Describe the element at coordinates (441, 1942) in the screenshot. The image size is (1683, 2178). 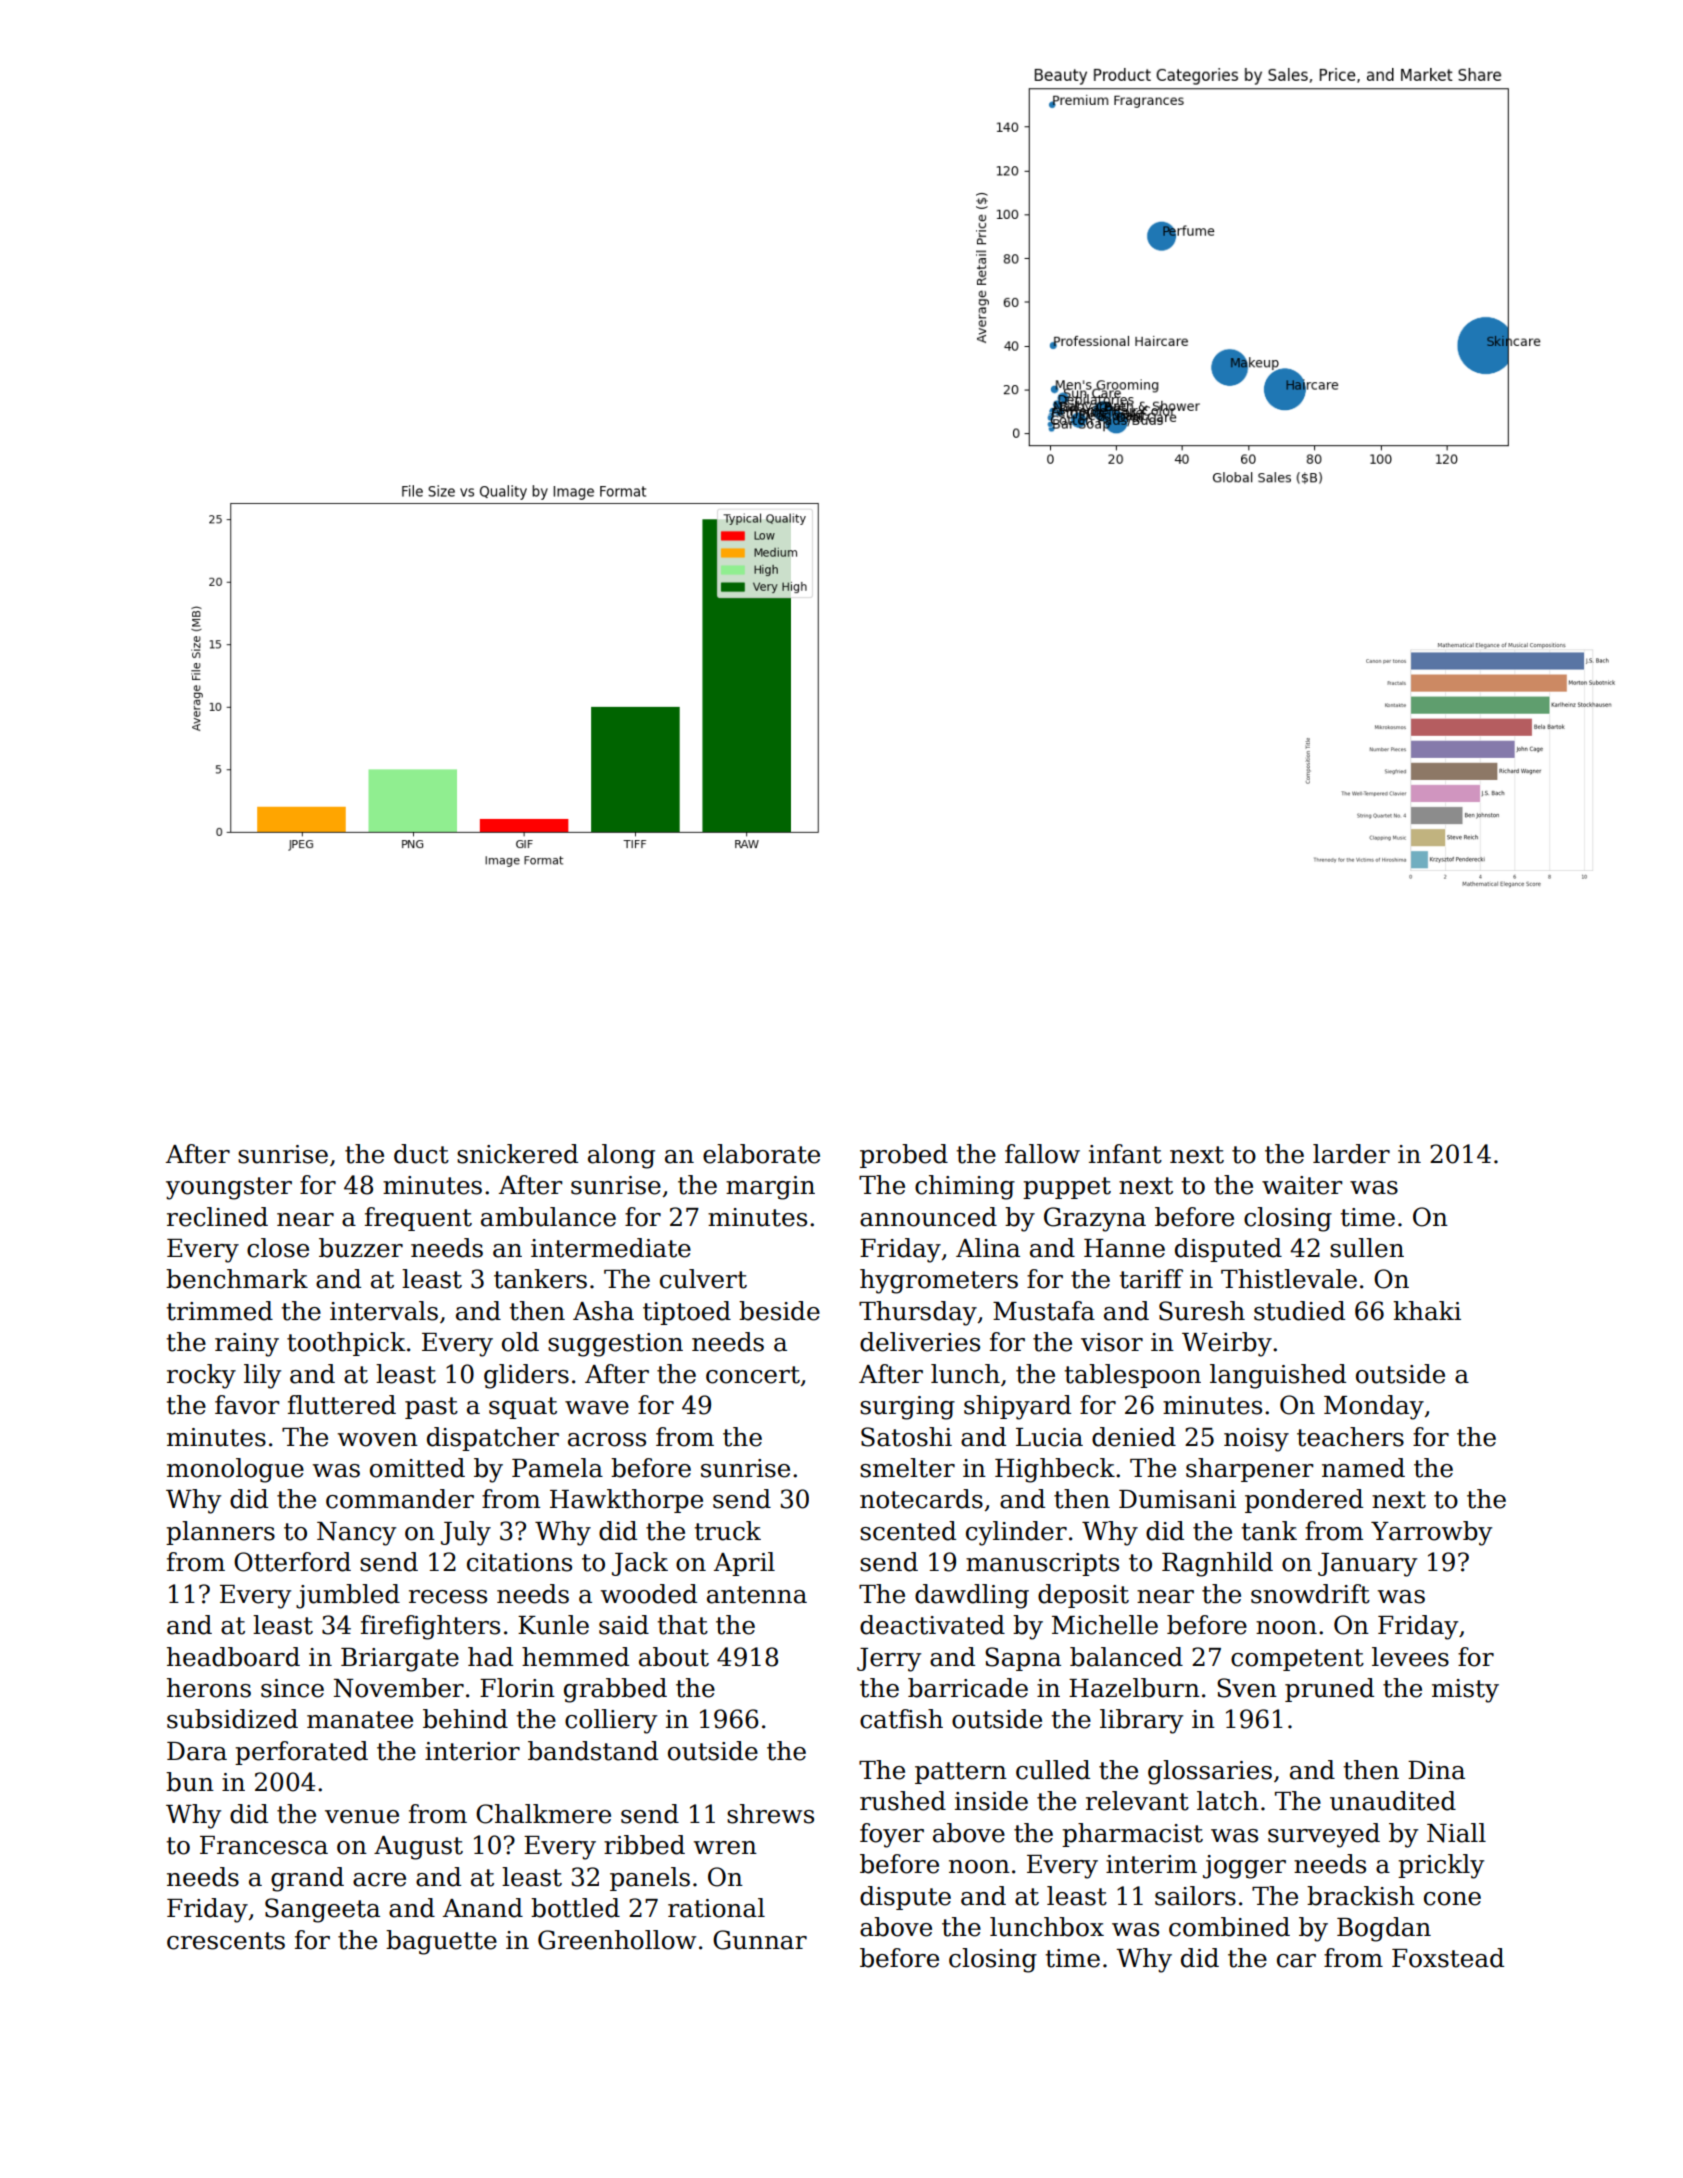
I see `baguette` at that location.
